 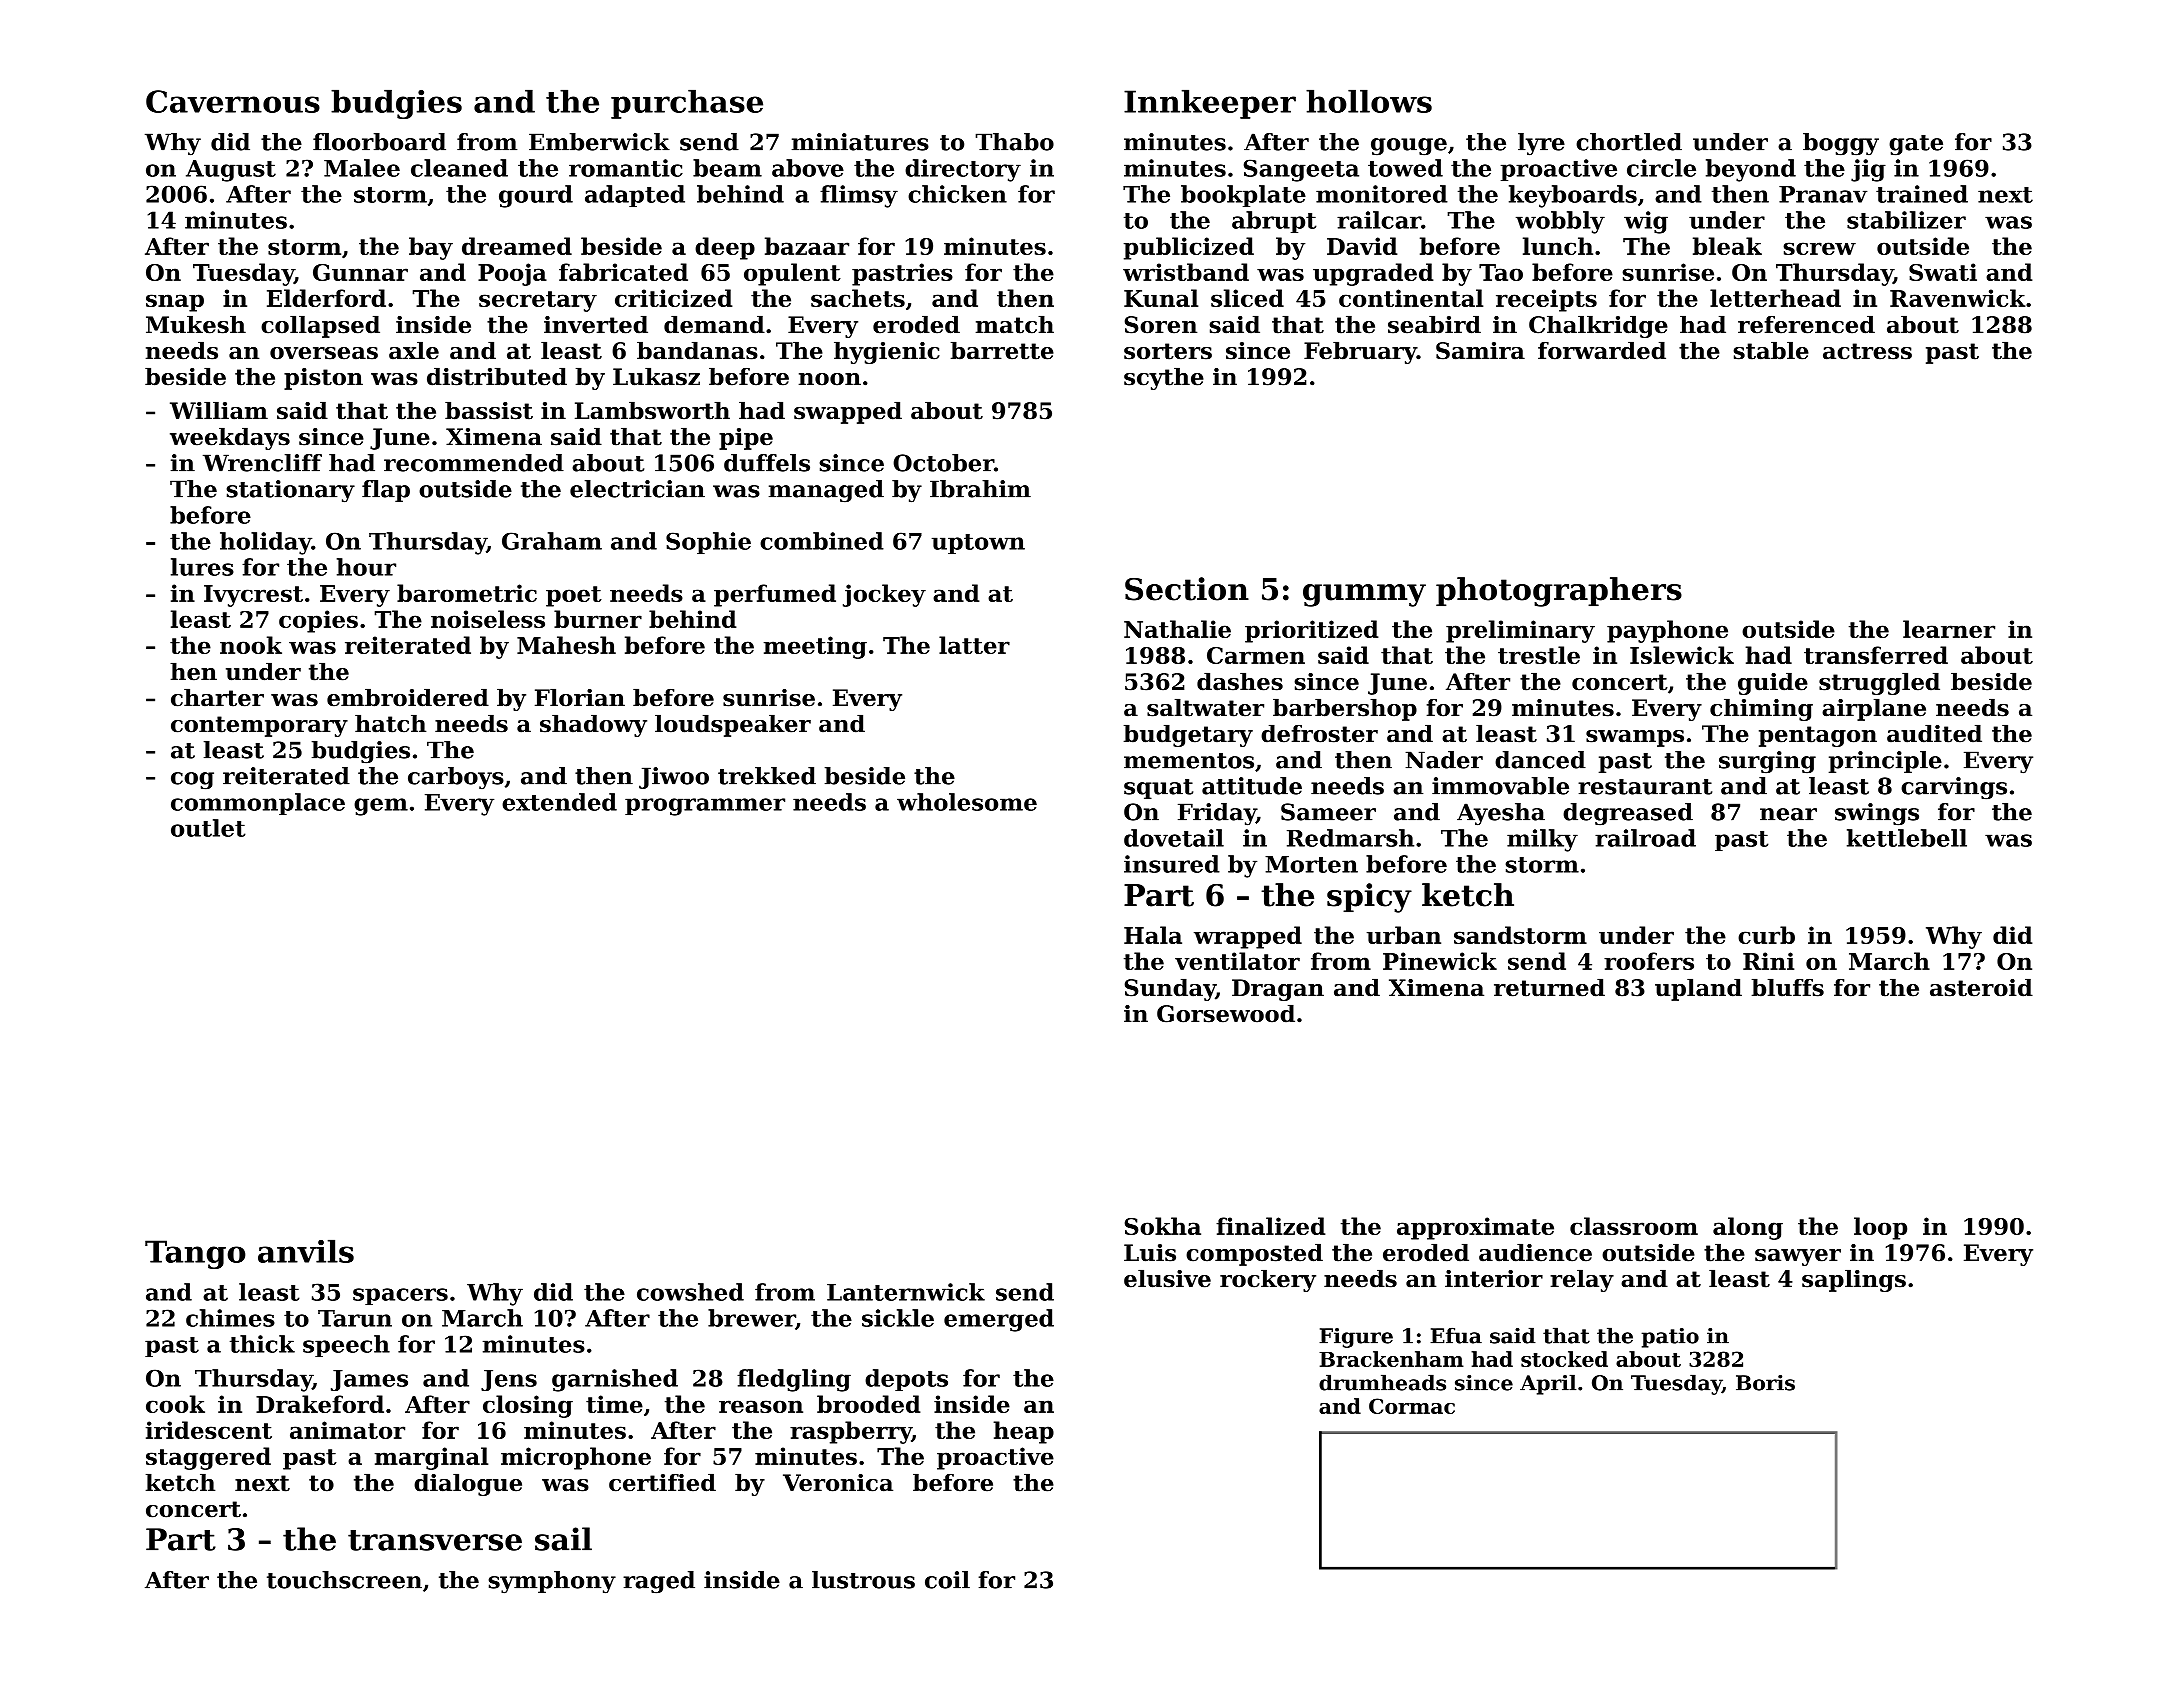 What do you see at coordinates (1841, 144) in the screenshot?
I see `boggy` at bounding box center [1841, 144].
